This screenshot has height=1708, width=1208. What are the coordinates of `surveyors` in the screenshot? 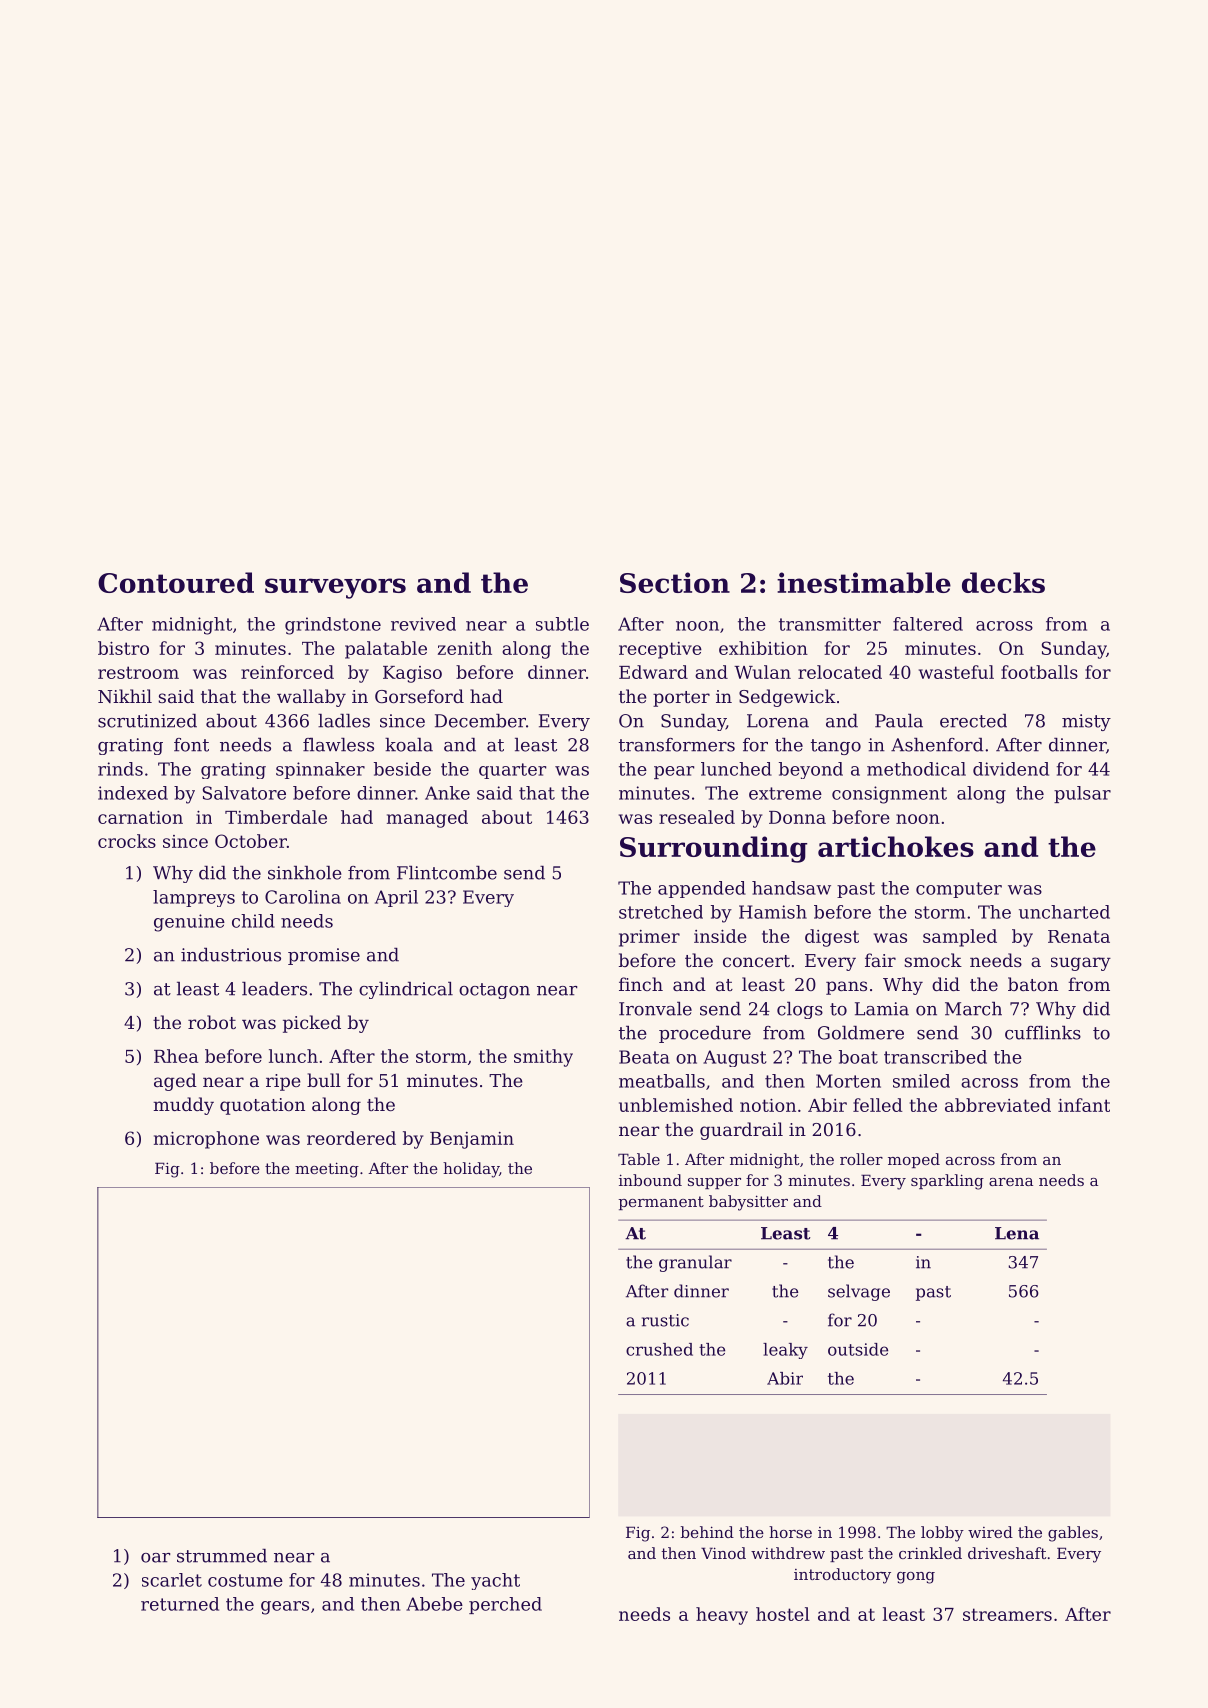 It's located at (335, 588).
